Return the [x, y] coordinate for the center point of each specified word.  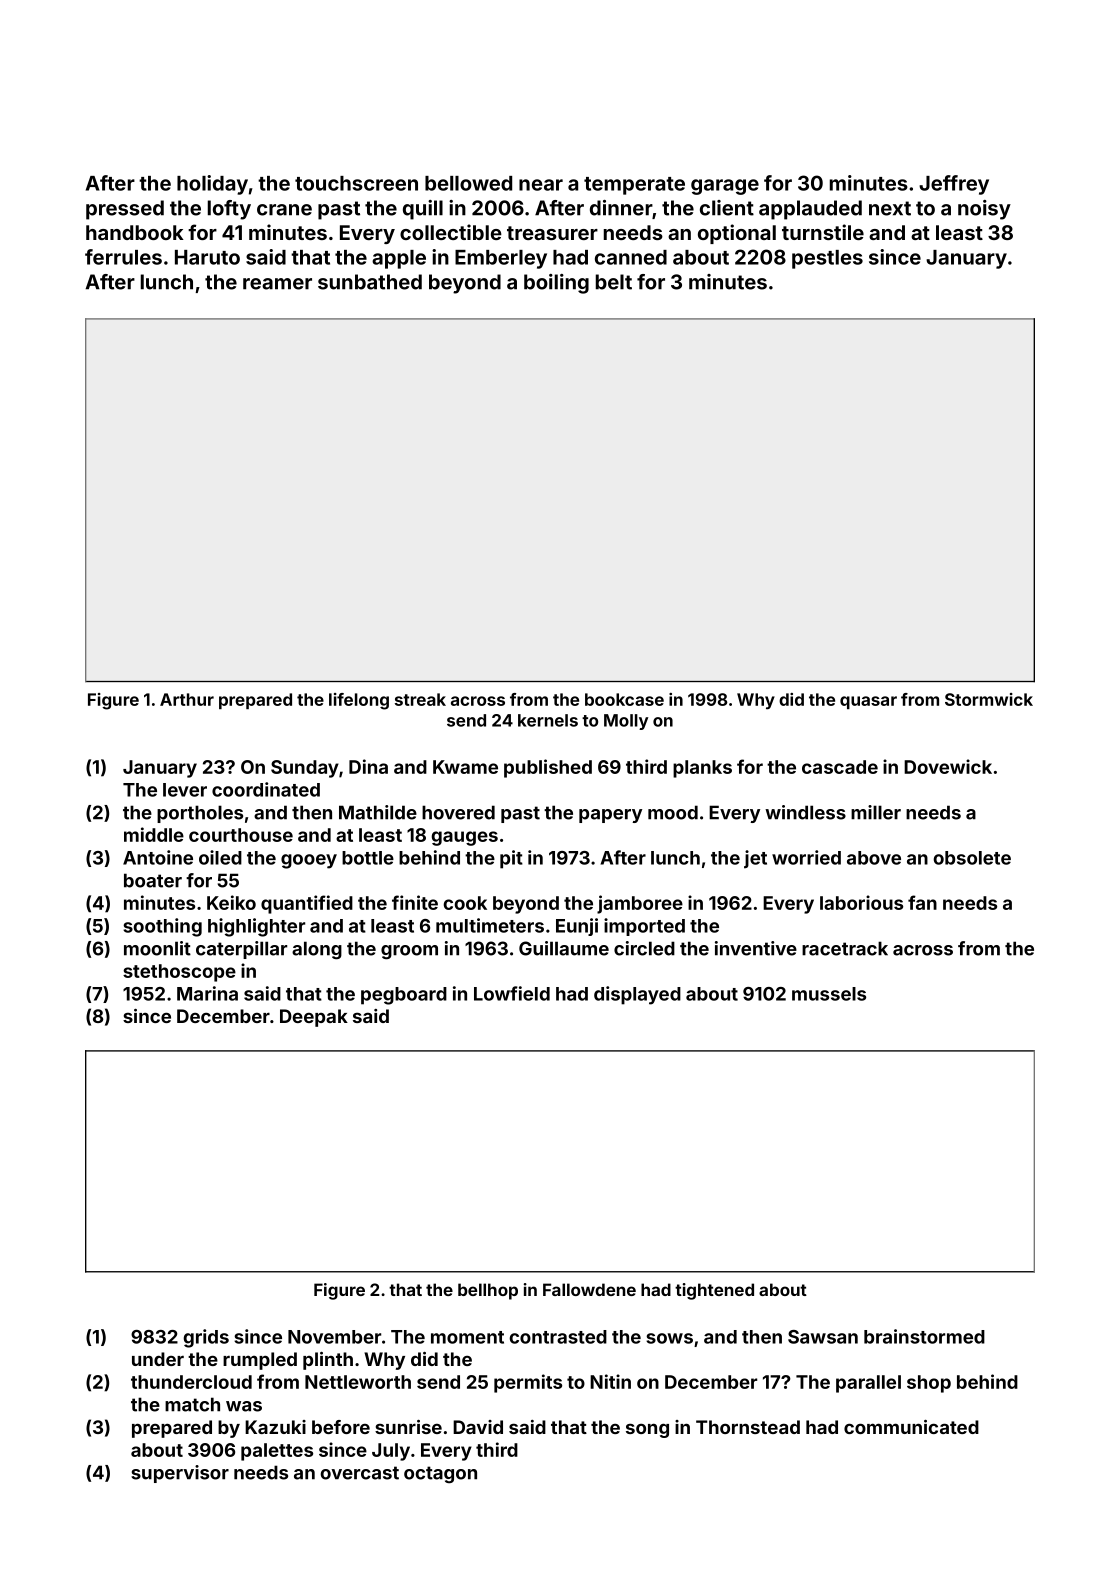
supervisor [180, 1474]
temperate [634, 186]
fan [922, 902]
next [890, 208]
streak [420, 699]
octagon [440, 1475]
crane [284, 210]
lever [185, 790]
